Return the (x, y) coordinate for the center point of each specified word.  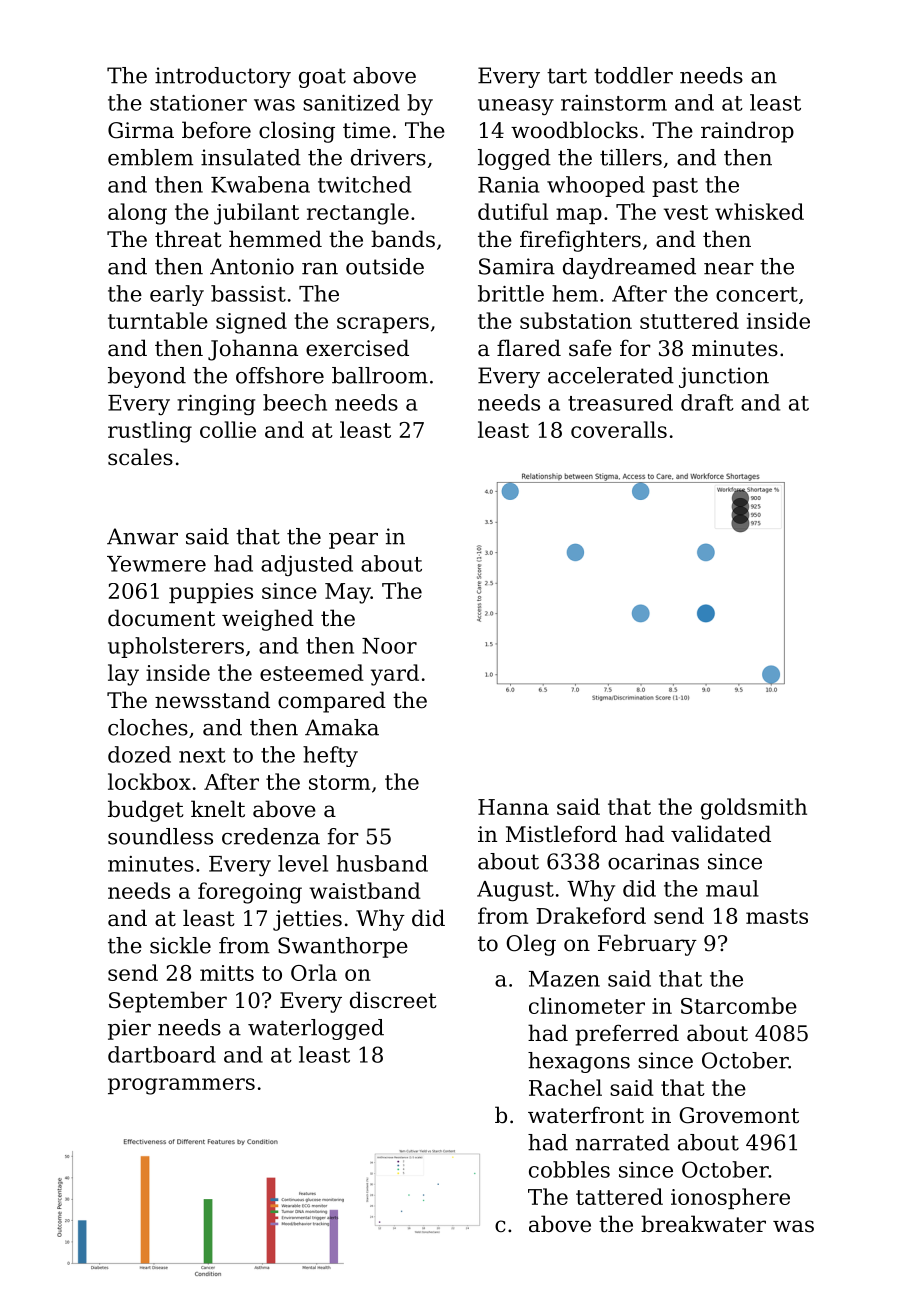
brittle (511, 293)
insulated (251, 157)
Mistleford (561, 834)
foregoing (250, 893)
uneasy (516, 107)
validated (721, 834)
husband (382, 863)
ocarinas (653, 861)
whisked (759, 211)
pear (353, 541)
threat (188, 239)
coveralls (619, 429)
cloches (148, 727)
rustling (150, 432)
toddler (633, 75)
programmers (181, 1086)
